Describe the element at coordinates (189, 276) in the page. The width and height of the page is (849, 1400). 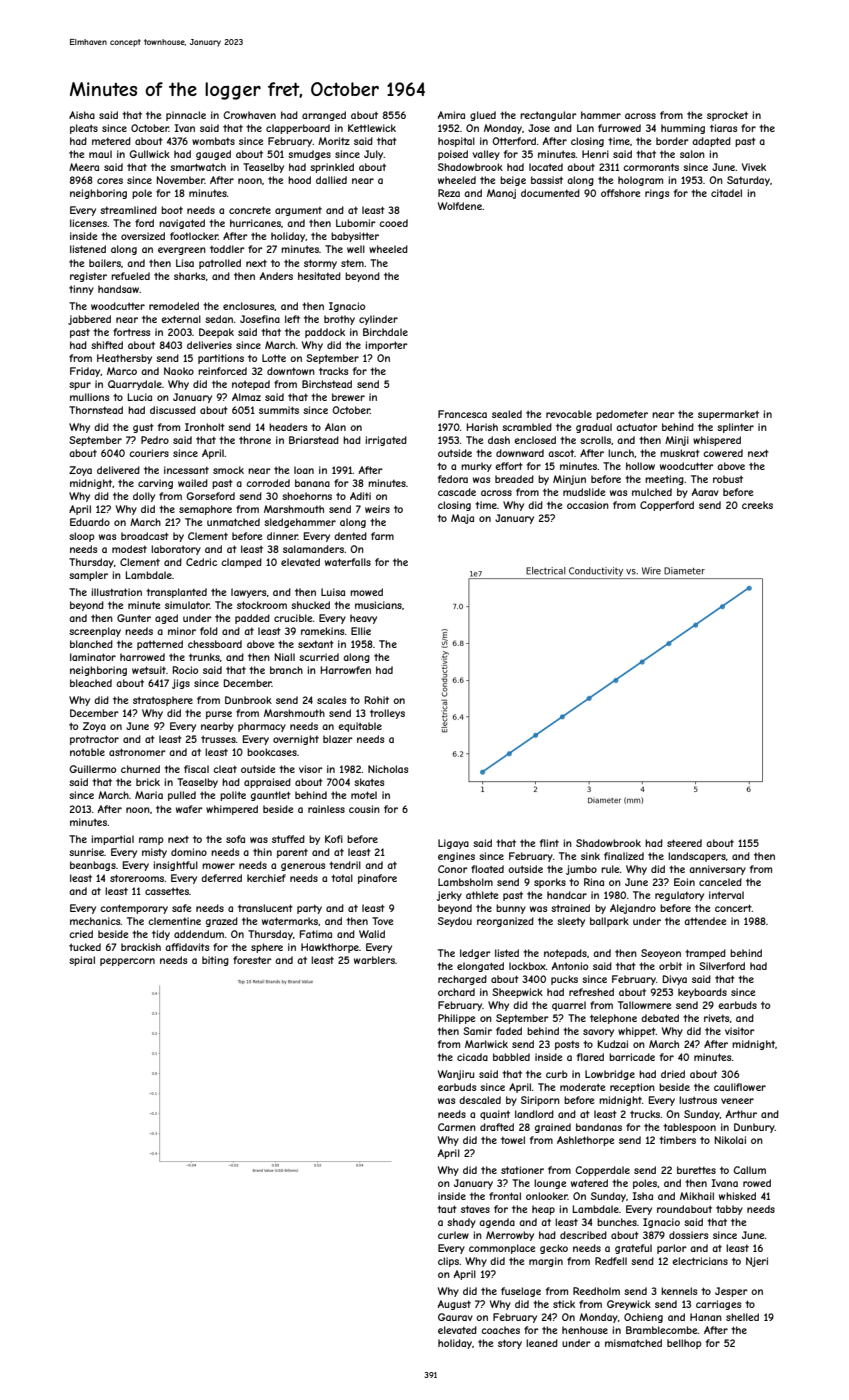
I see `sharks` at that location.
